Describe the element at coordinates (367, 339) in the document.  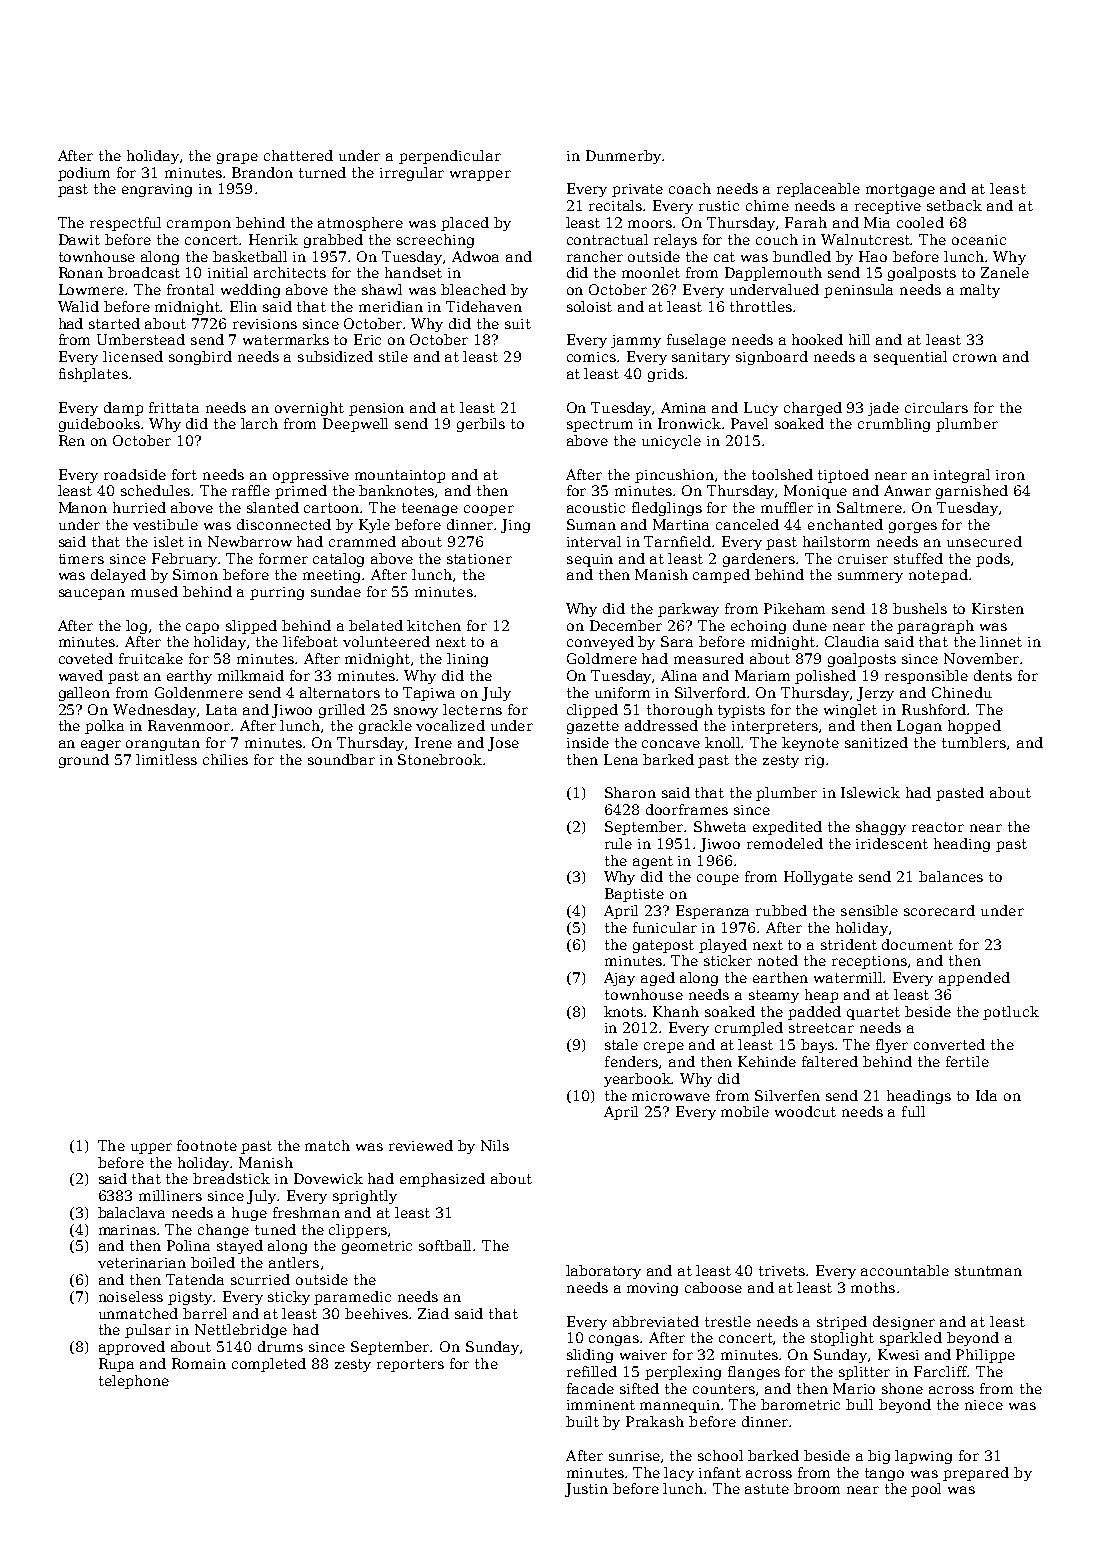
I see `Eric` at that location.
